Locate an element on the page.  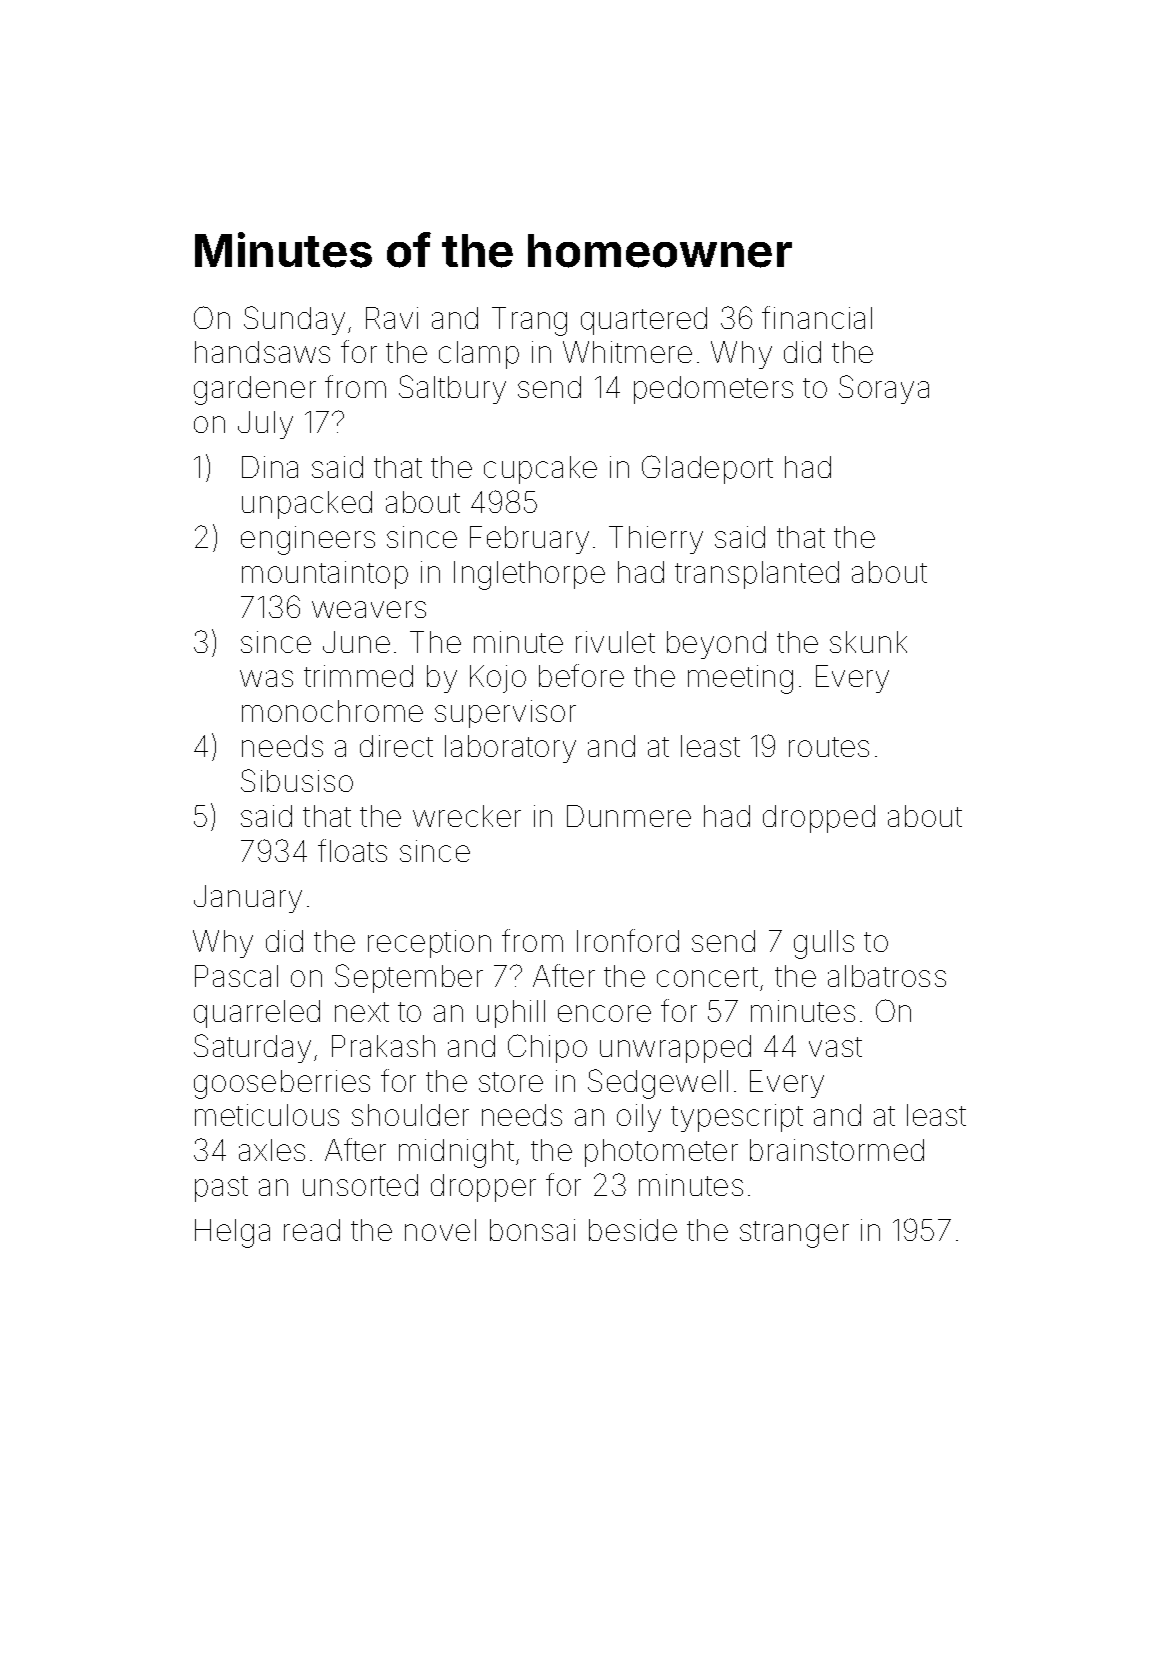
reception is located at coordinates (429, 944).
